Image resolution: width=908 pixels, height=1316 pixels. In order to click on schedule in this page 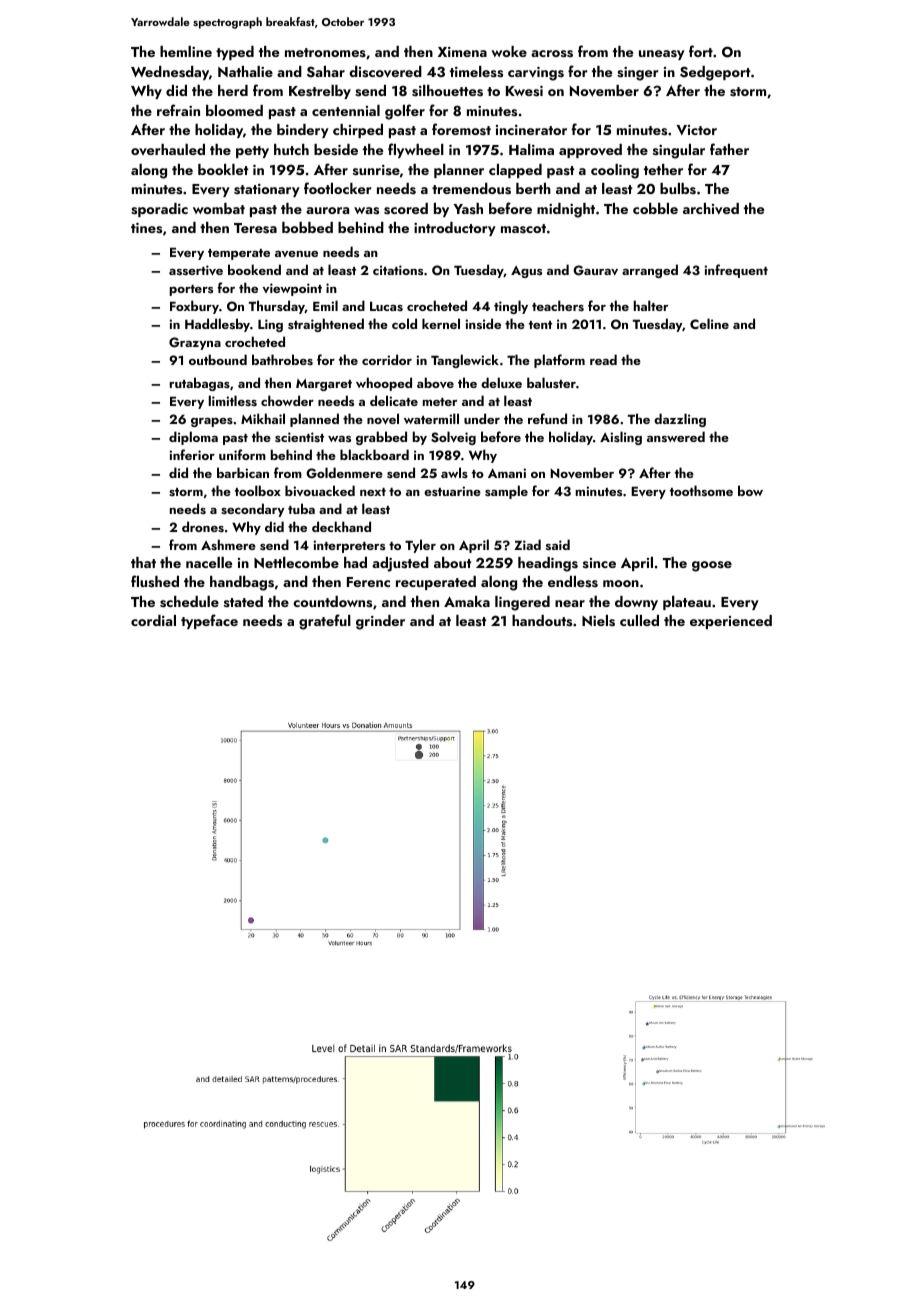, I will do `click(189, 602)`.
